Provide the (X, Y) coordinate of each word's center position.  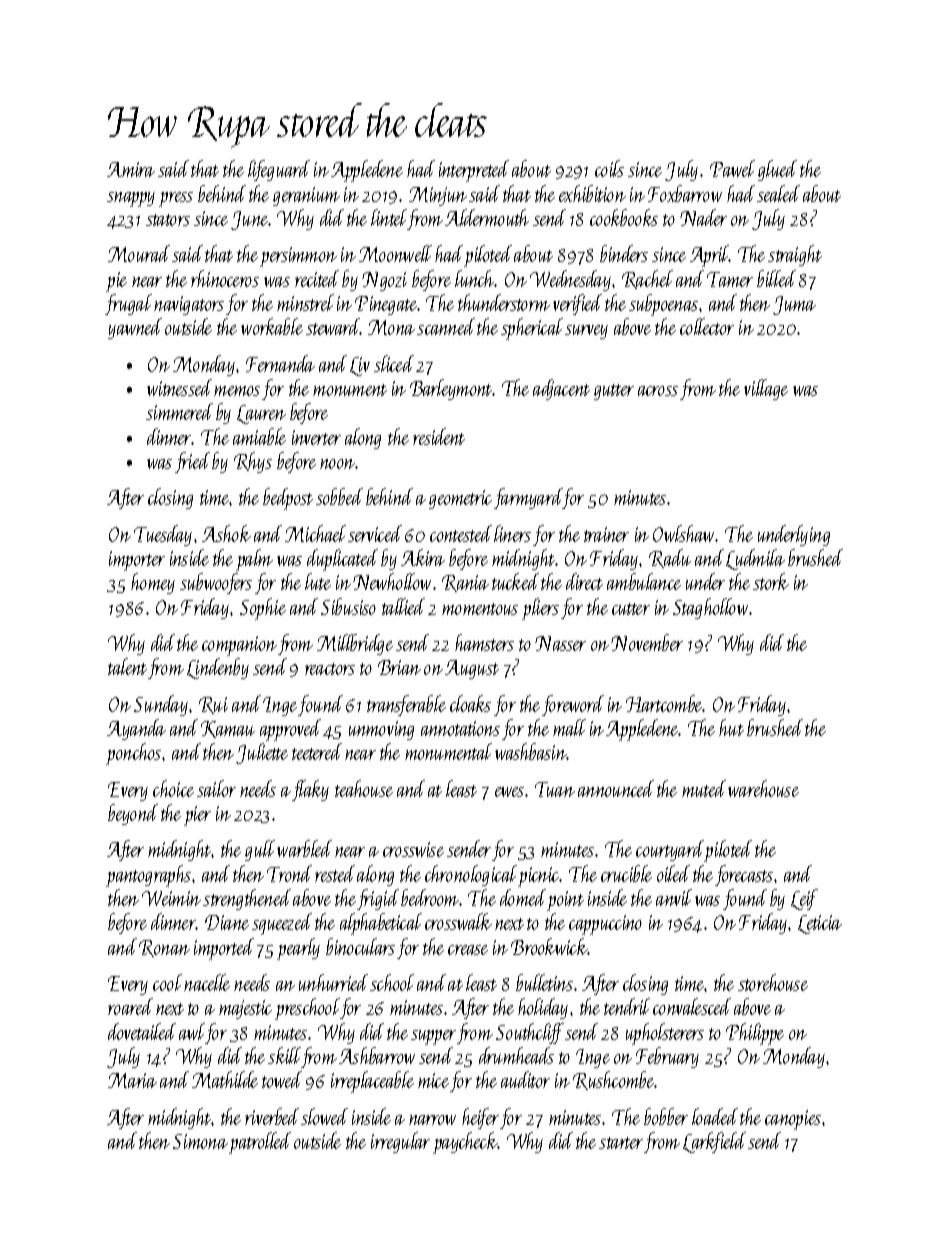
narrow (432, 1120)
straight (795, 255)
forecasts (744, 875)
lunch (475, 278)
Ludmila (755, 559)
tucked (515, 581)
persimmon (298, 257)
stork (771, 581)
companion (239, 646)
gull (260, 850)
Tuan (555, 789)
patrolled (260, 1143)
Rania (465, 583)
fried (192, 462)
